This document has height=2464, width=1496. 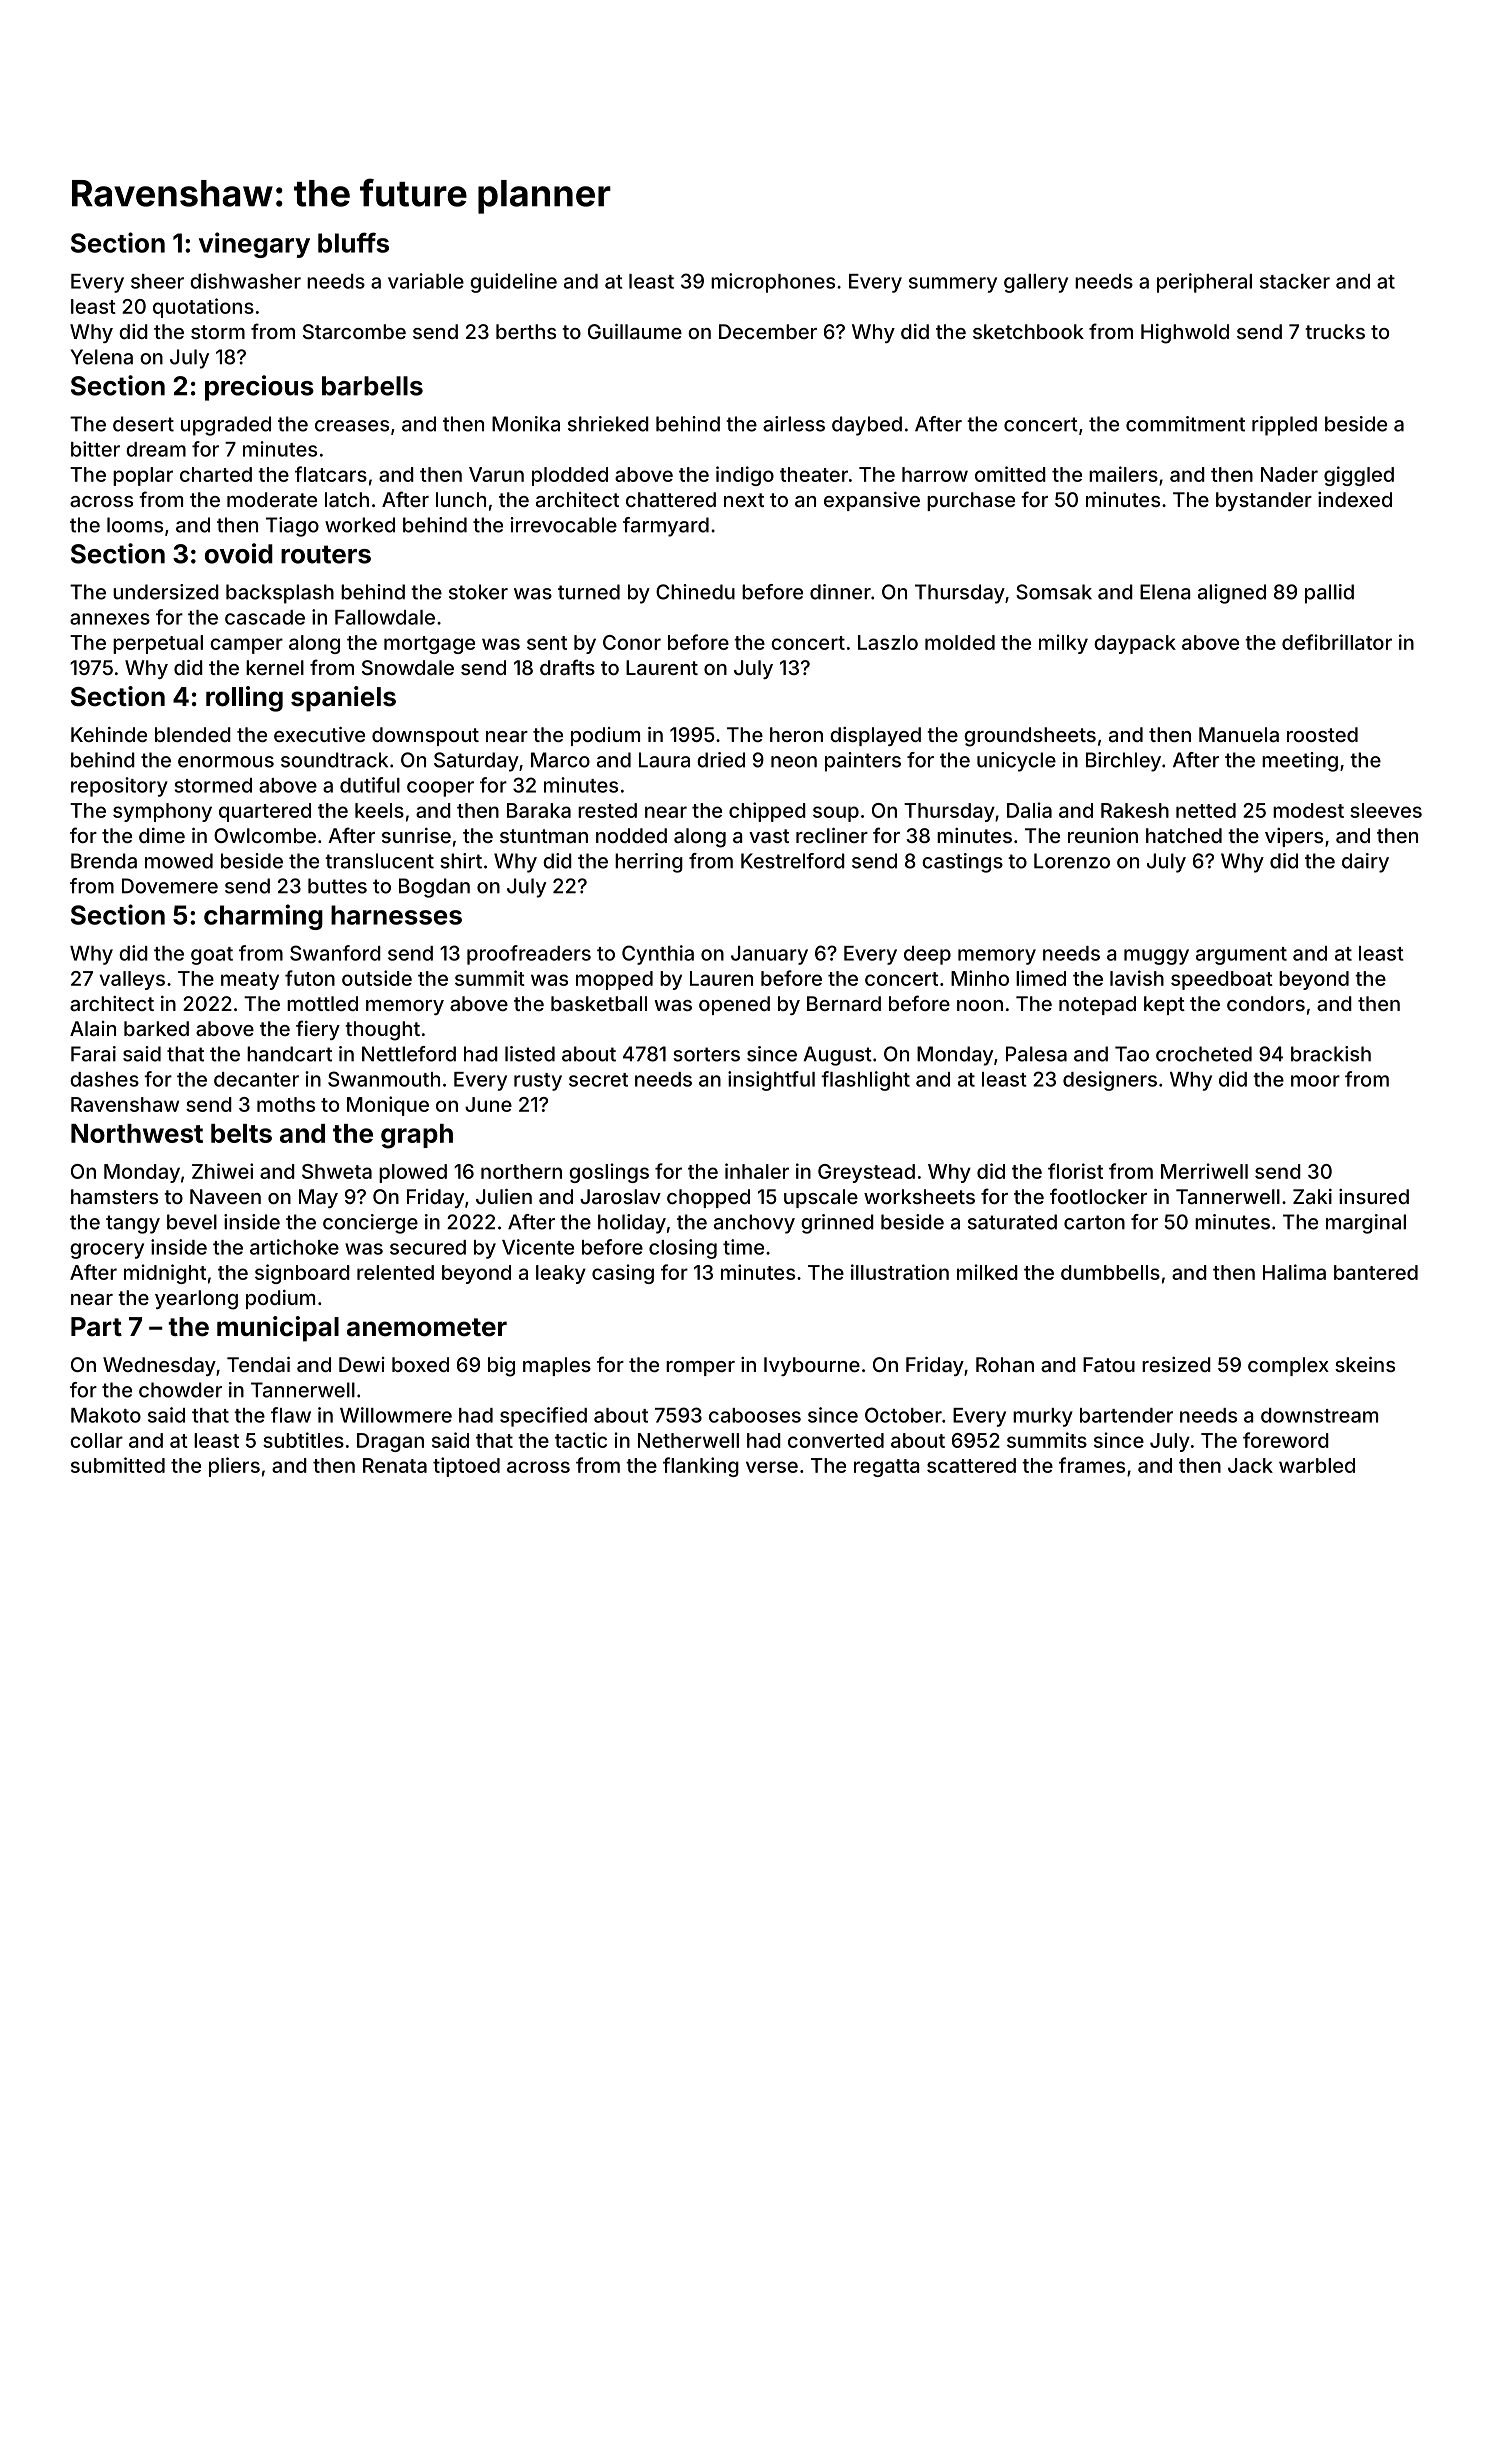 I want to click on Laszlo, so click(x=888, y=642).
